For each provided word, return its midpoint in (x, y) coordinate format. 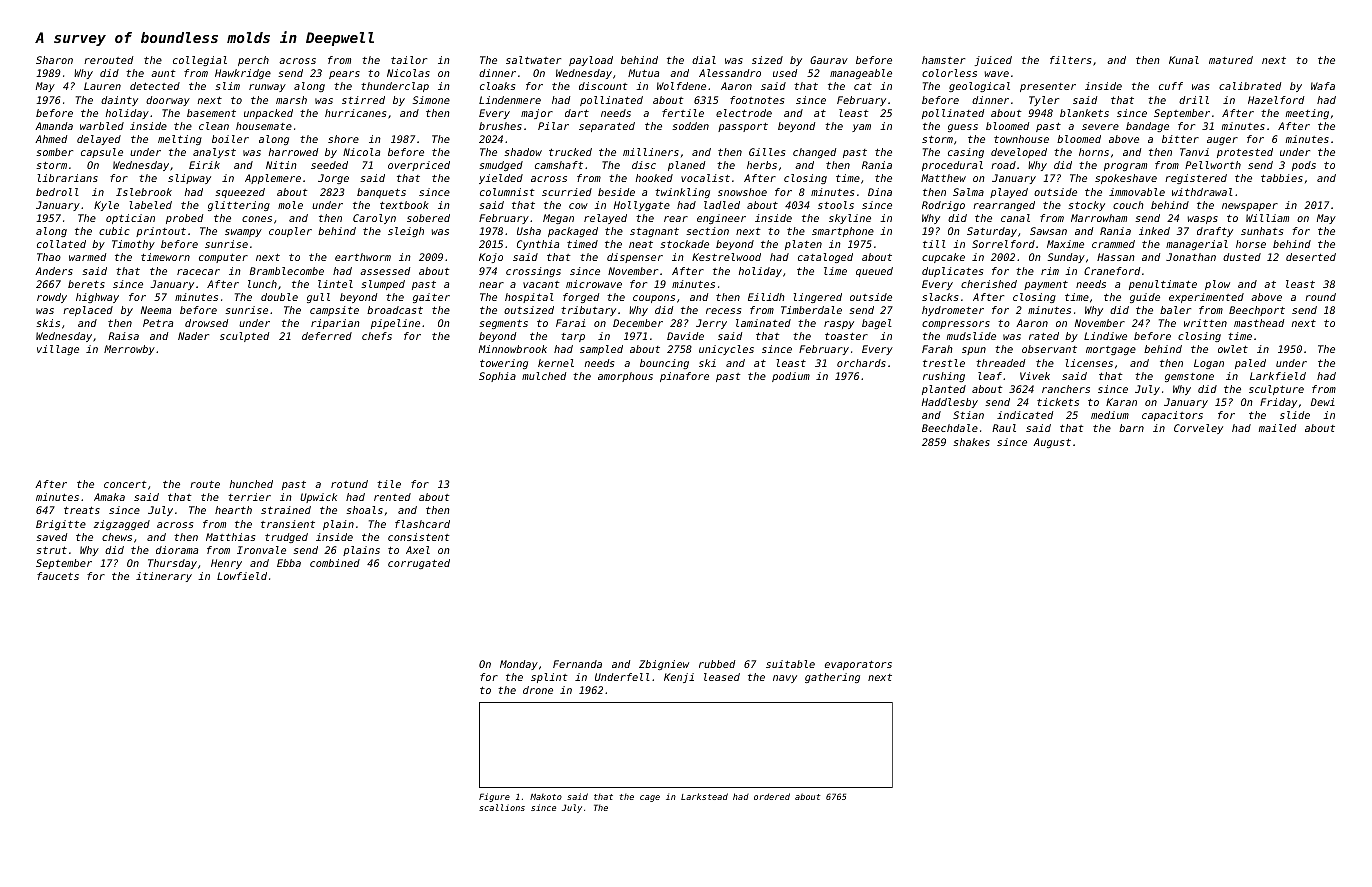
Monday (519, 665)
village (58, 350)
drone (538, 690)
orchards (861, 363)
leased (722, 677)
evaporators (858, 665)
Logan (1209, 364)
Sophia (497, 377)
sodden (690, 126)
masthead (1259, 323)
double (279, 297)
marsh (291, 100)
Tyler (1044, 101)
